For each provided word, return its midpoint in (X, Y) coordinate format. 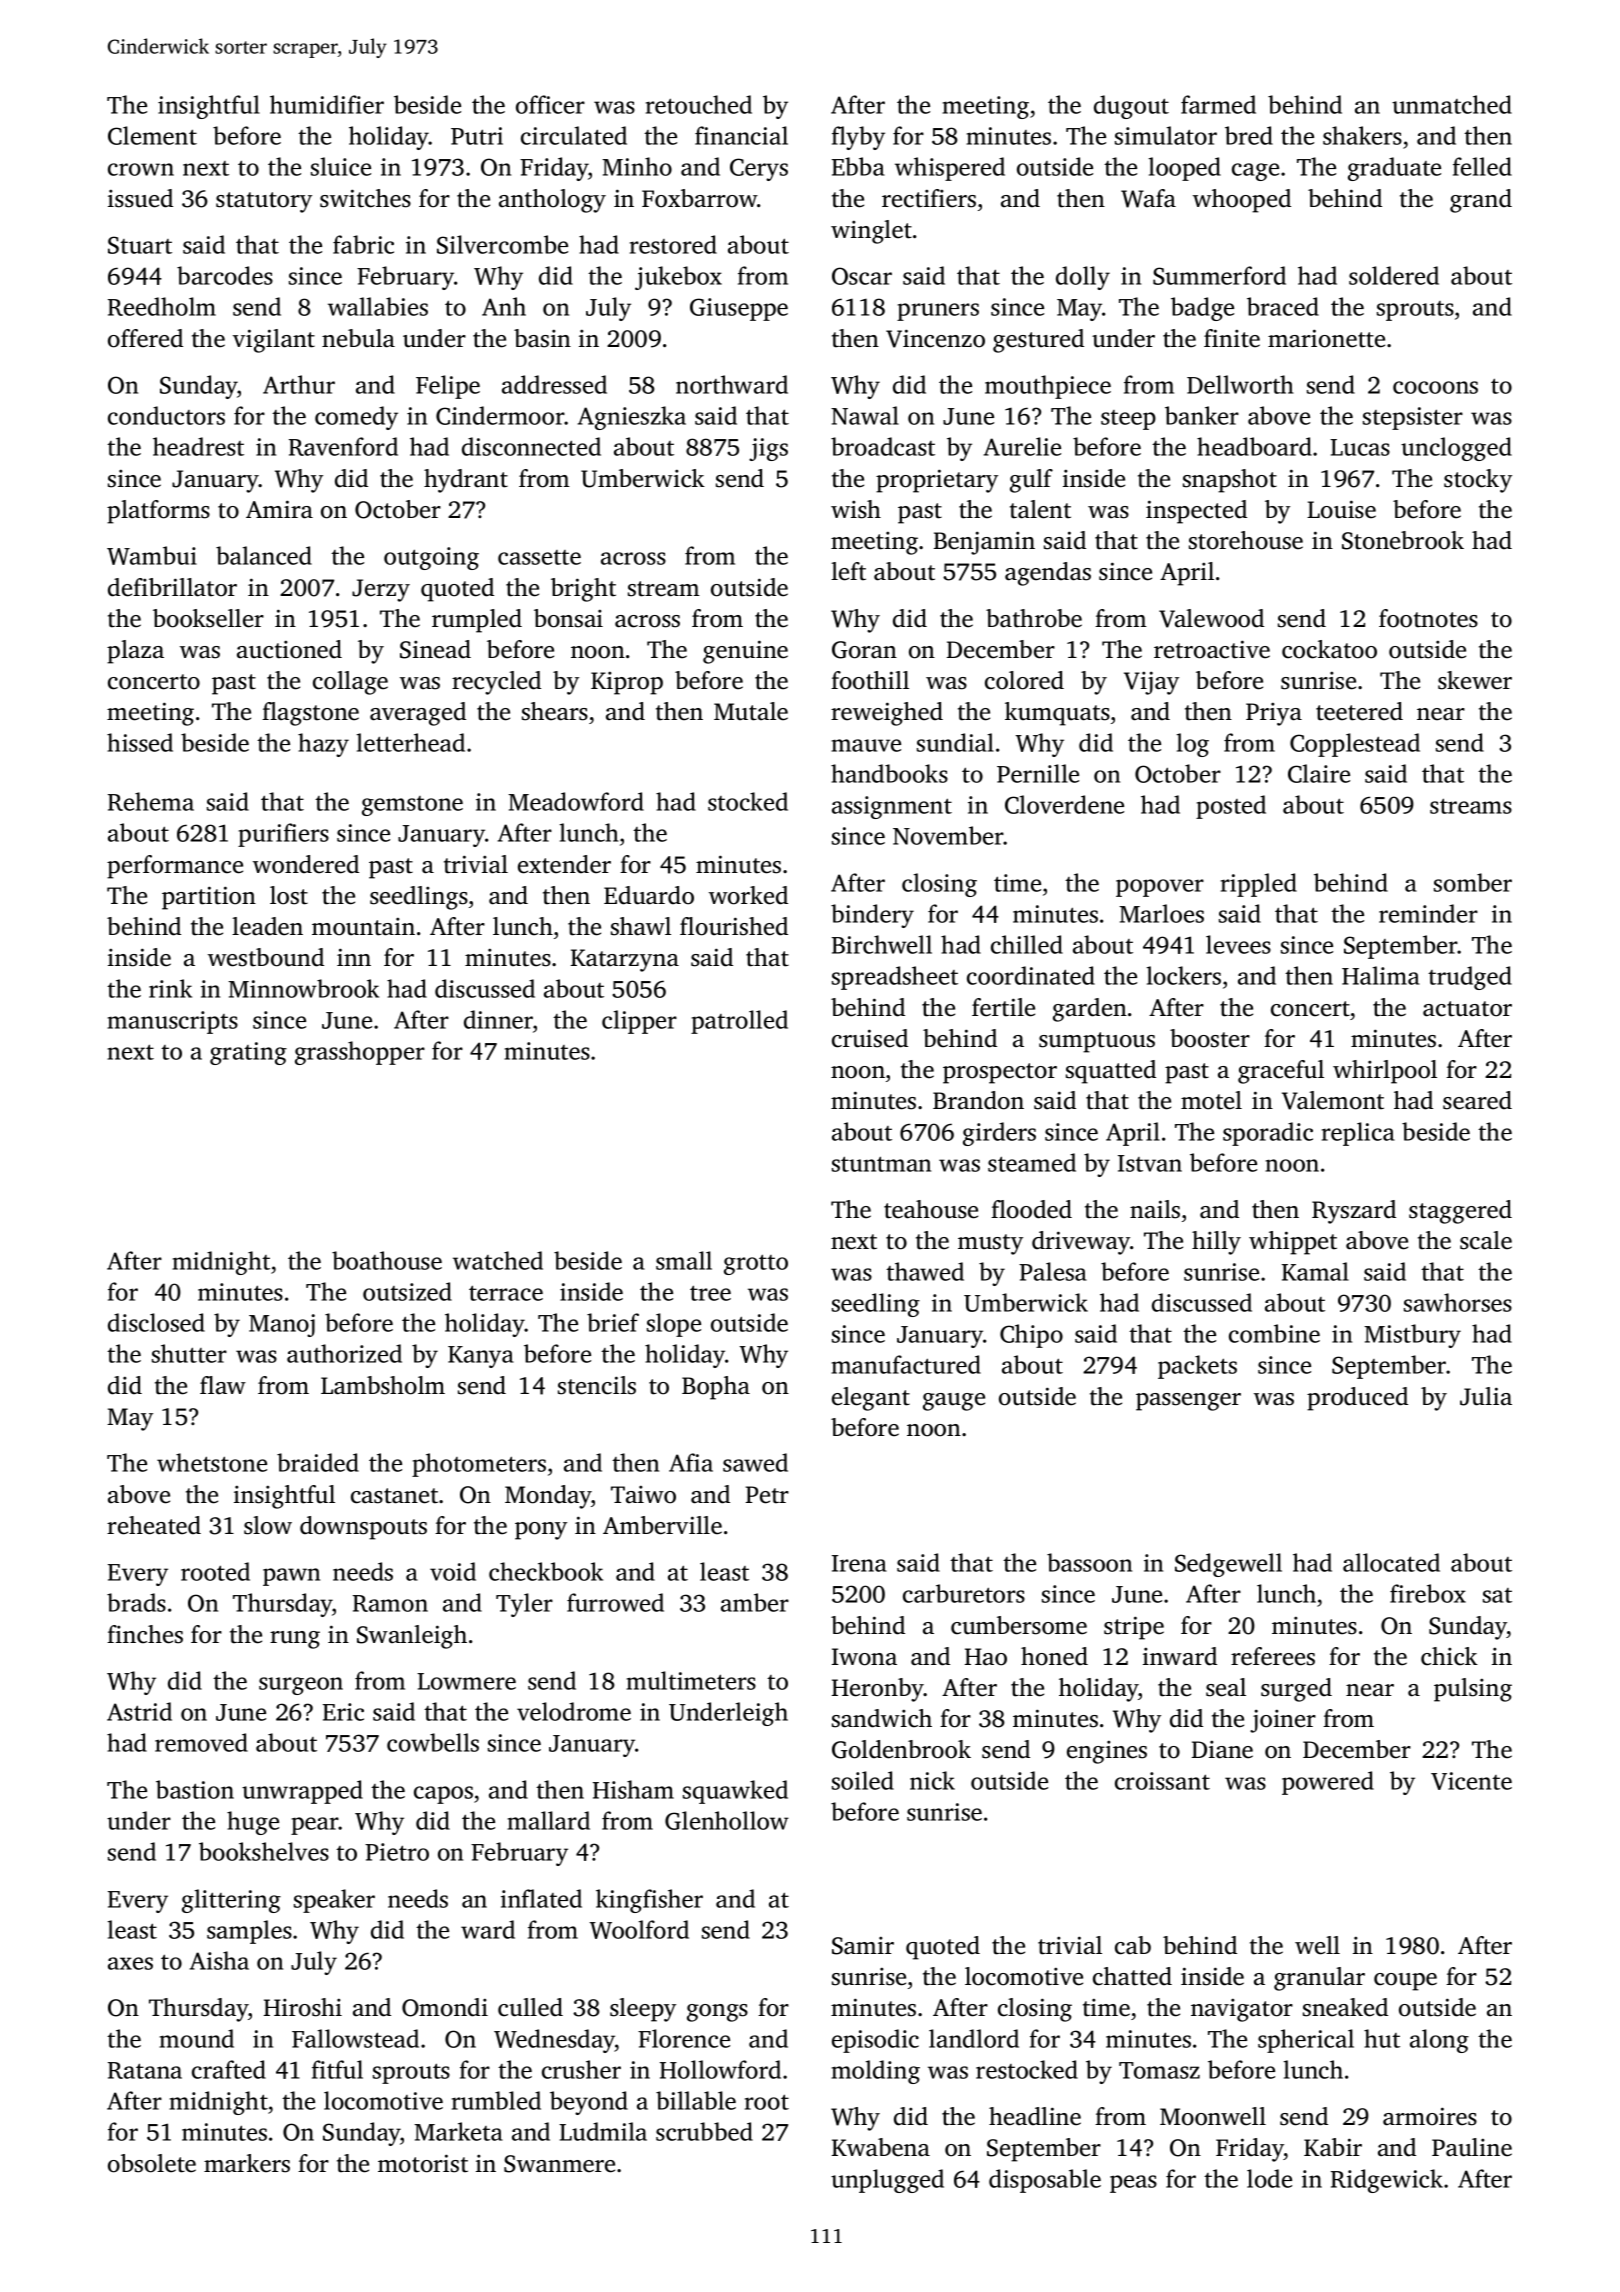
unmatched (1452, 104)
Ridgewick (1387, 2181)
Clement (152, 135)
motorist (423, 2163)
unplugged (887, 2181)
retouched (699, 104)
